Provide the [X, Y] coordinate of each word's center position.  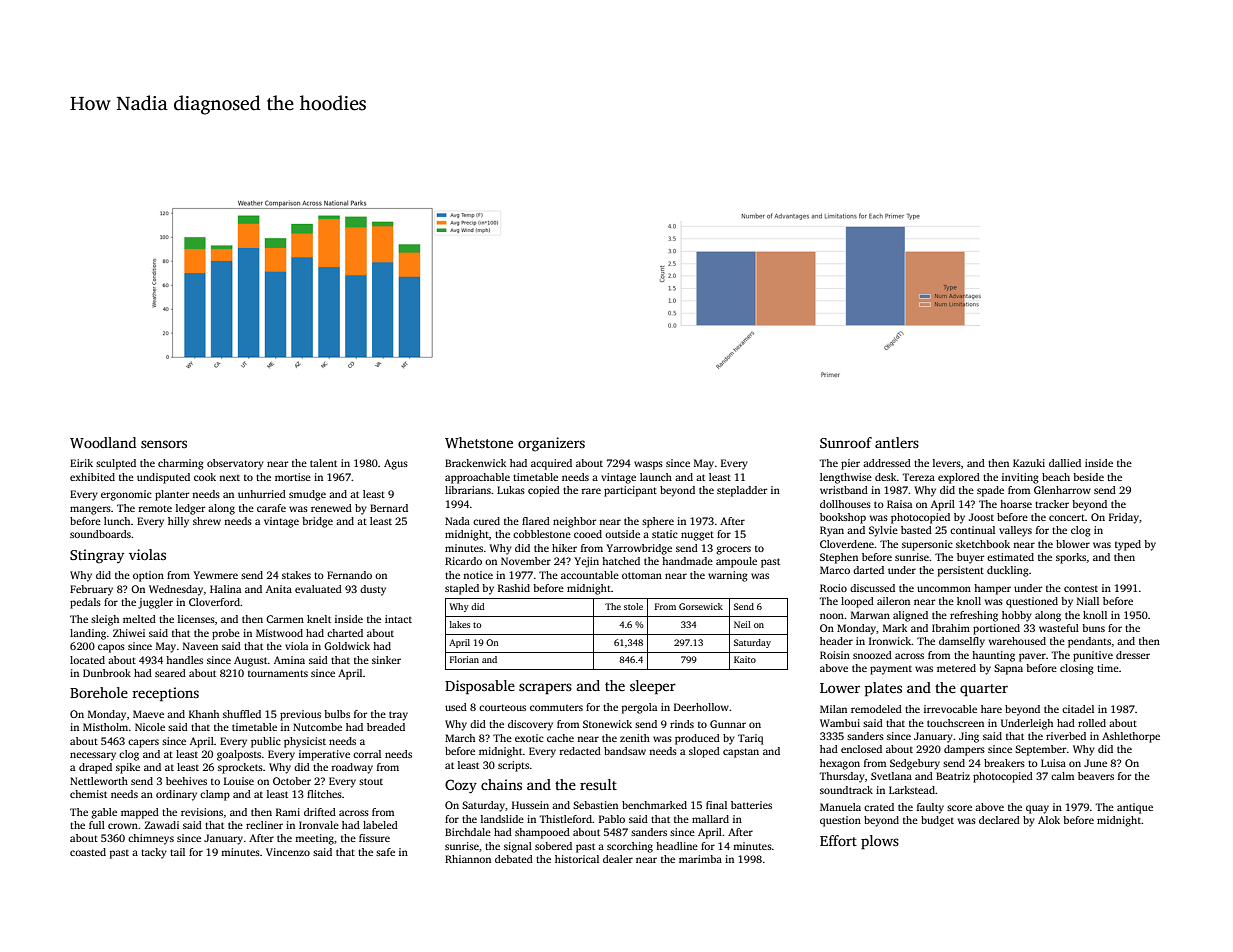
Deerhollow [701, 707]
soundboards [100, 534]
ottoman [642, 575]
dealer [618, 859]
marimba [700, 859]
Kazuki [1029, 463]
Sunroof [846, 442]
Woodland [103, 442]
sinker [386, 660]
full [97, 825]
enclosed [861, 749]
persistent [961, 571]
